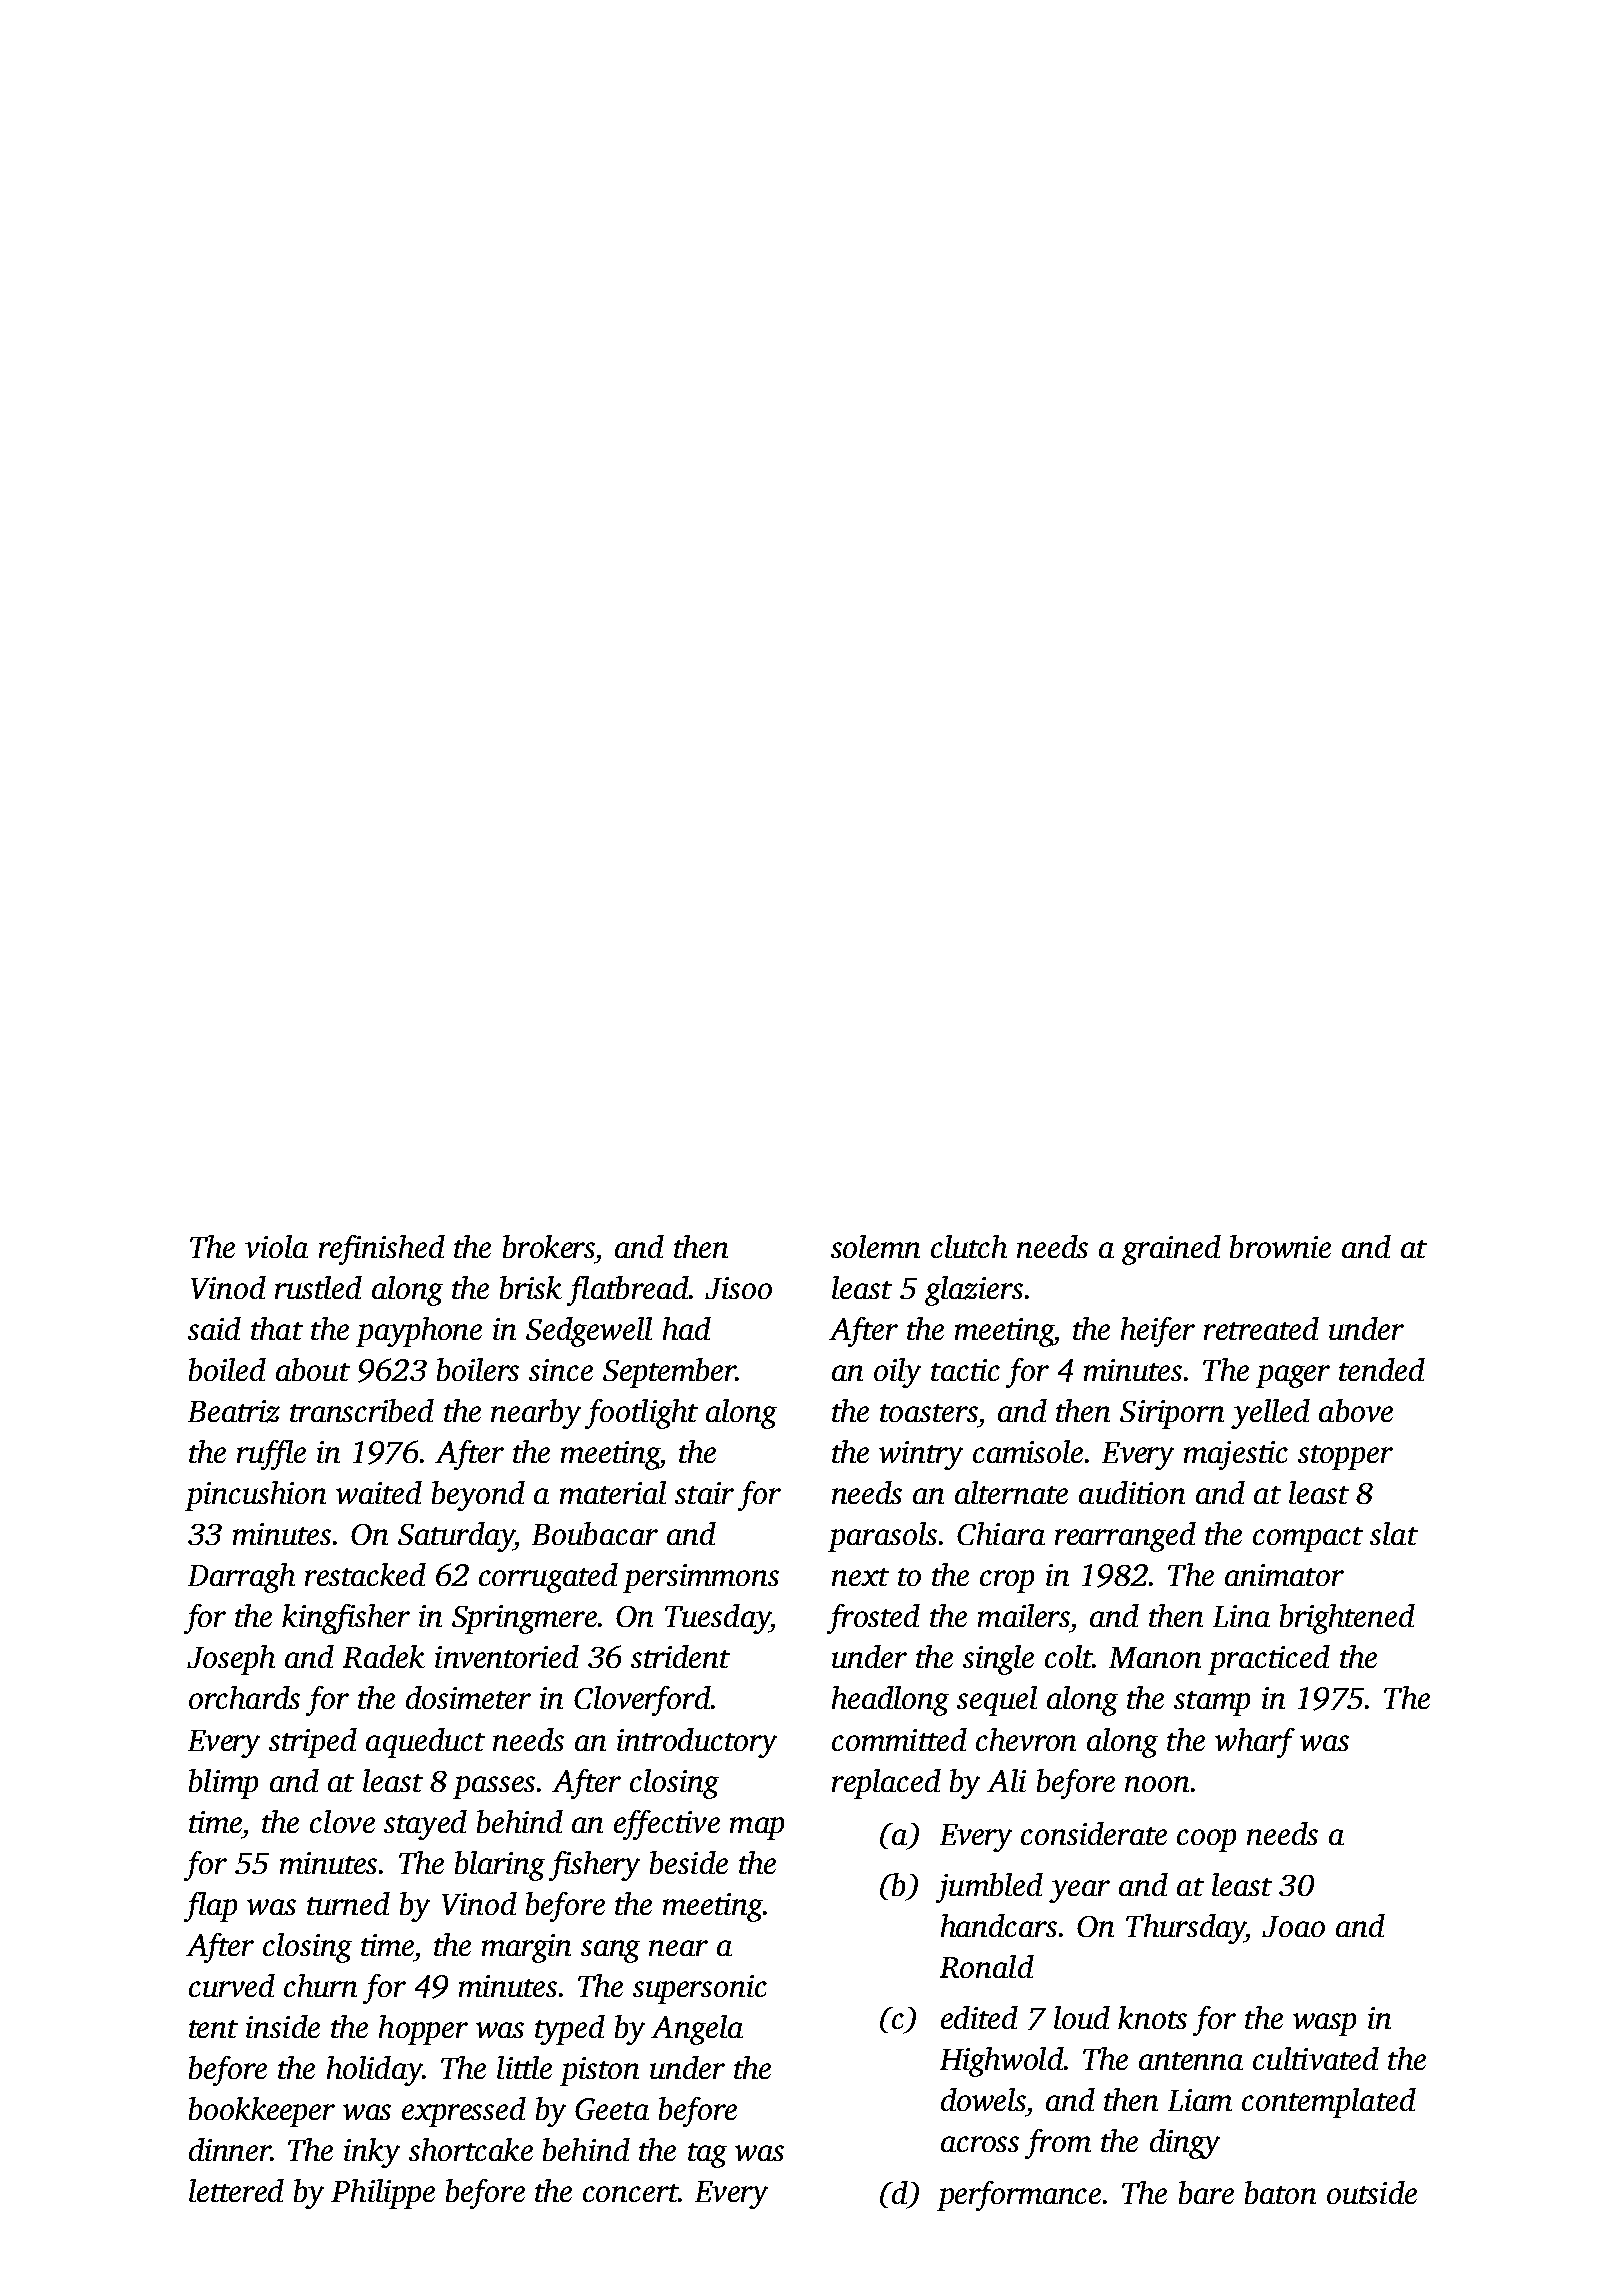 This document has height=2292, width=1620. I want to click on restacked, so click(365, 1574).
